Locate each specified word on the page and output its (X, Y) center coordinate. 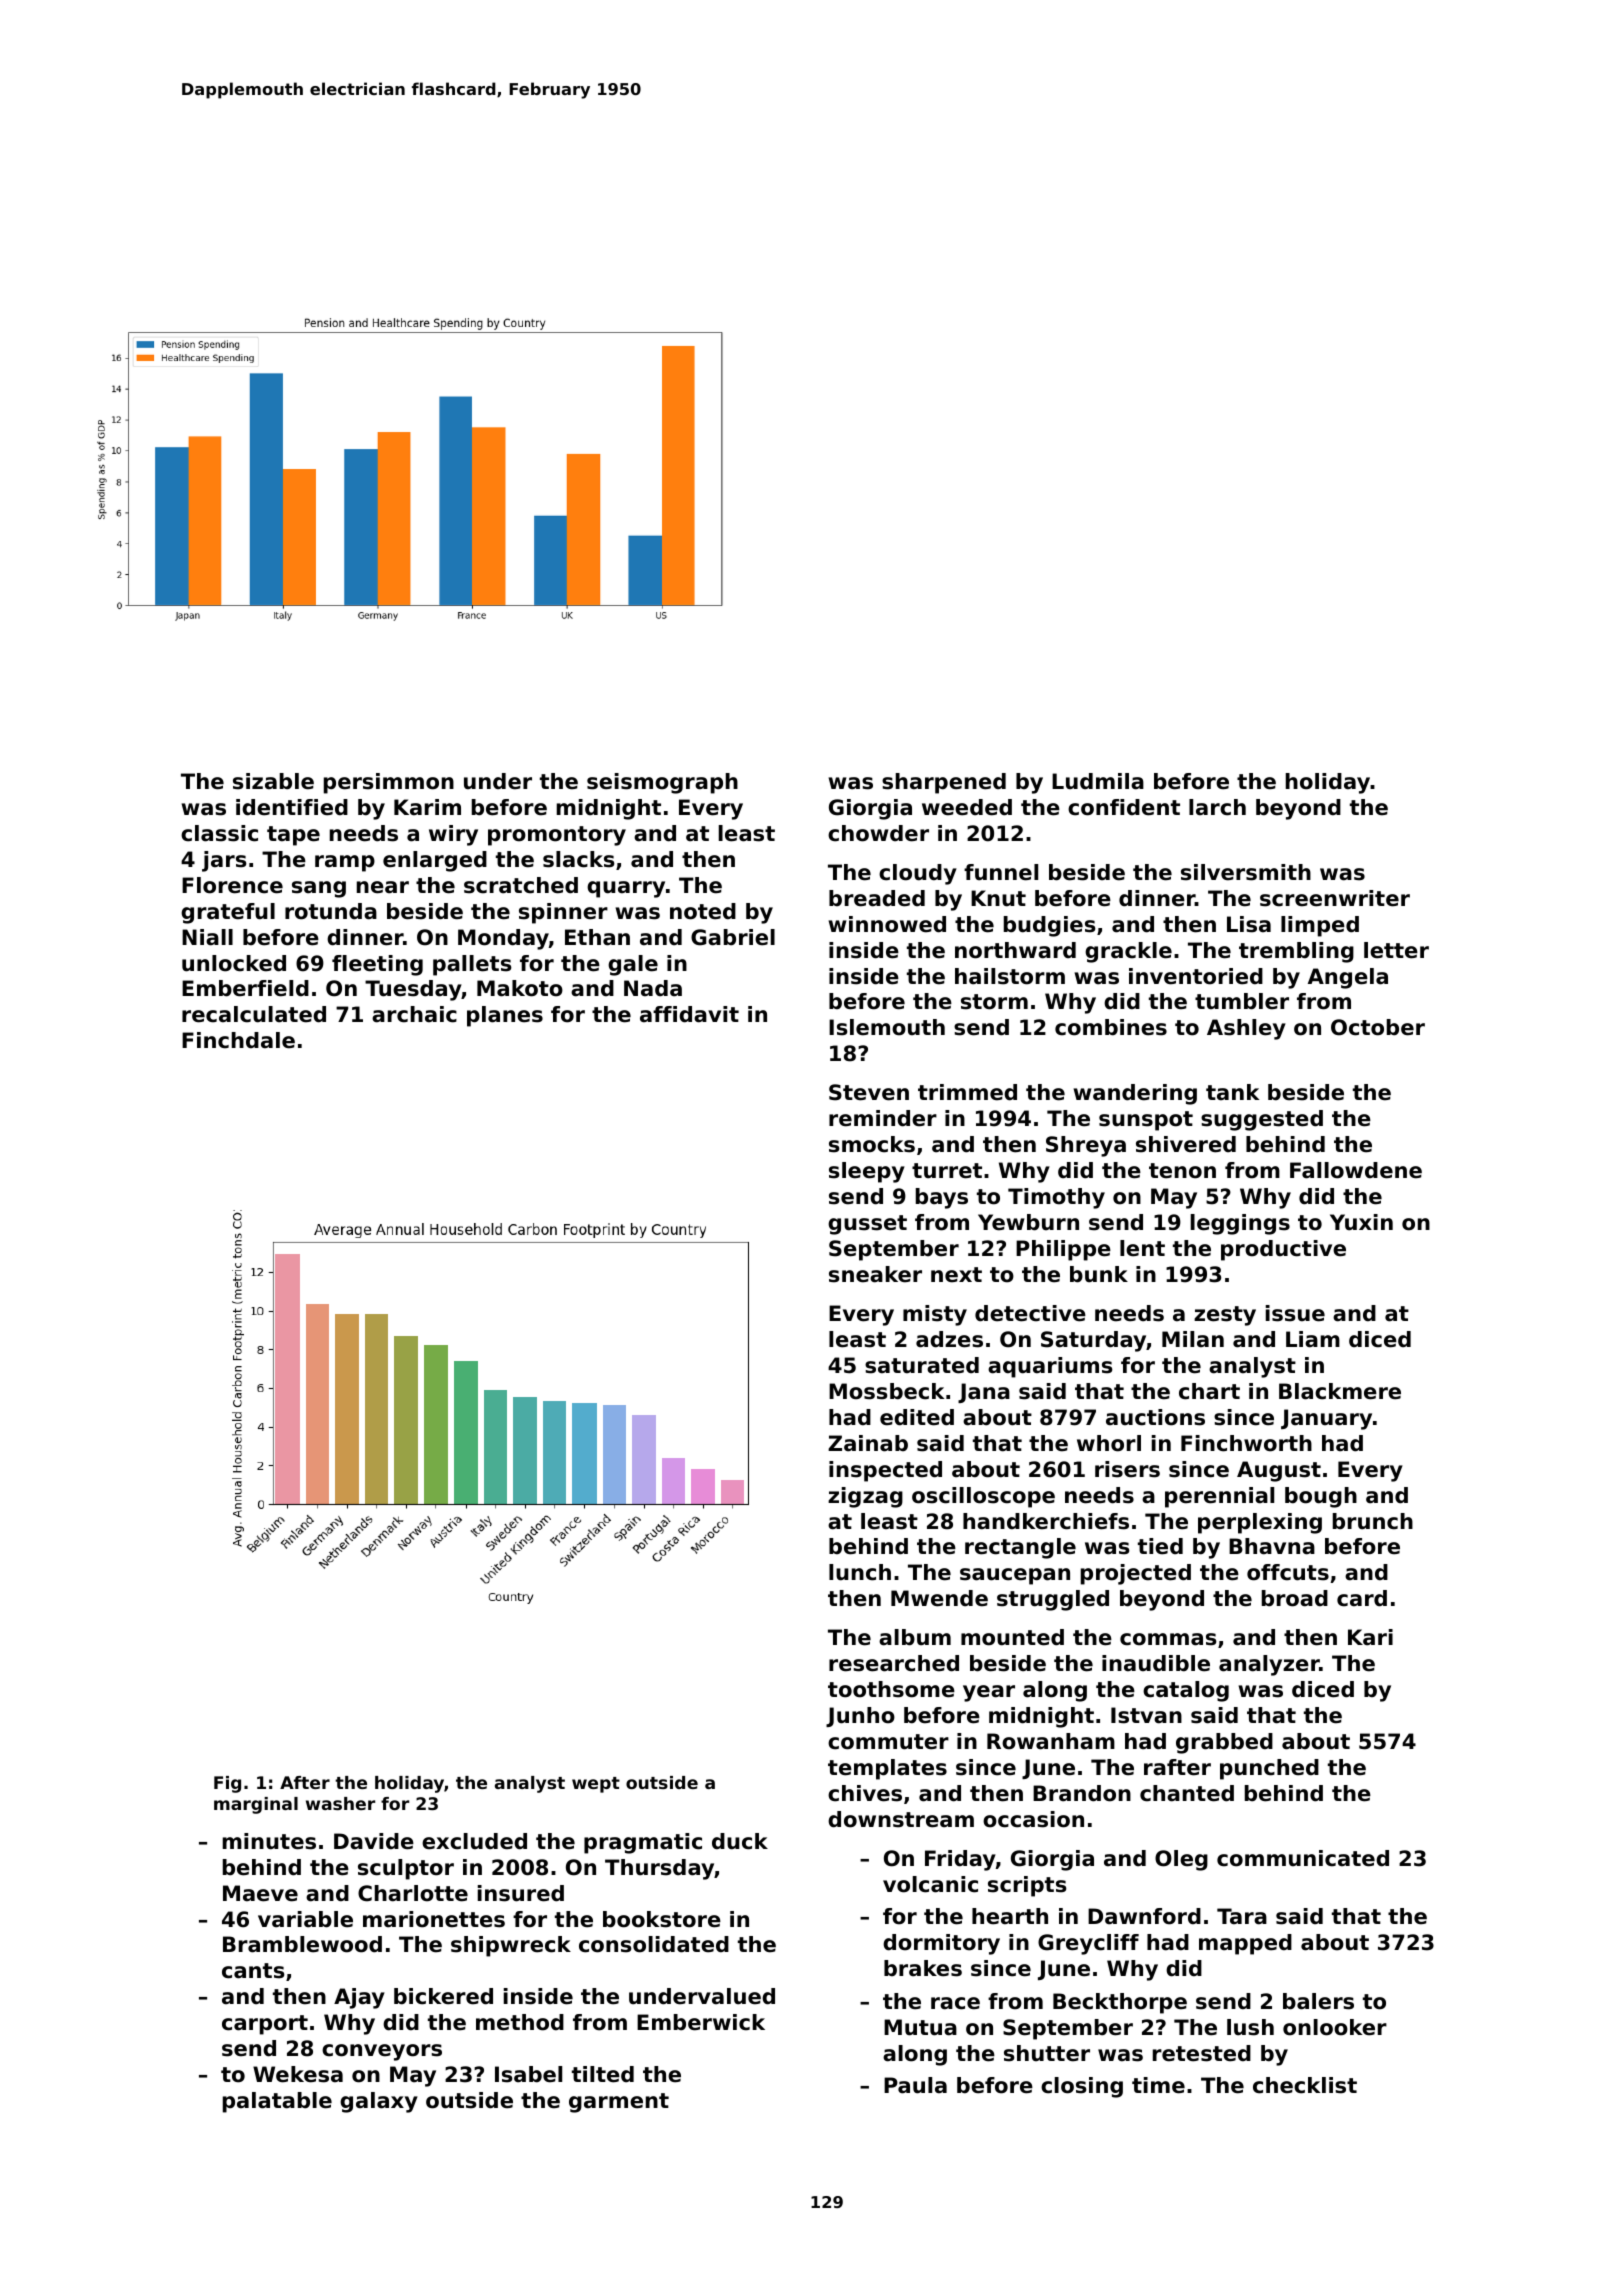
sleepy (867, 1172)
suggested (1262, 1120)
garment (619, 2103)
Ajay (359, 1998)
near (383, 887)
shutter (1047, 2053)
